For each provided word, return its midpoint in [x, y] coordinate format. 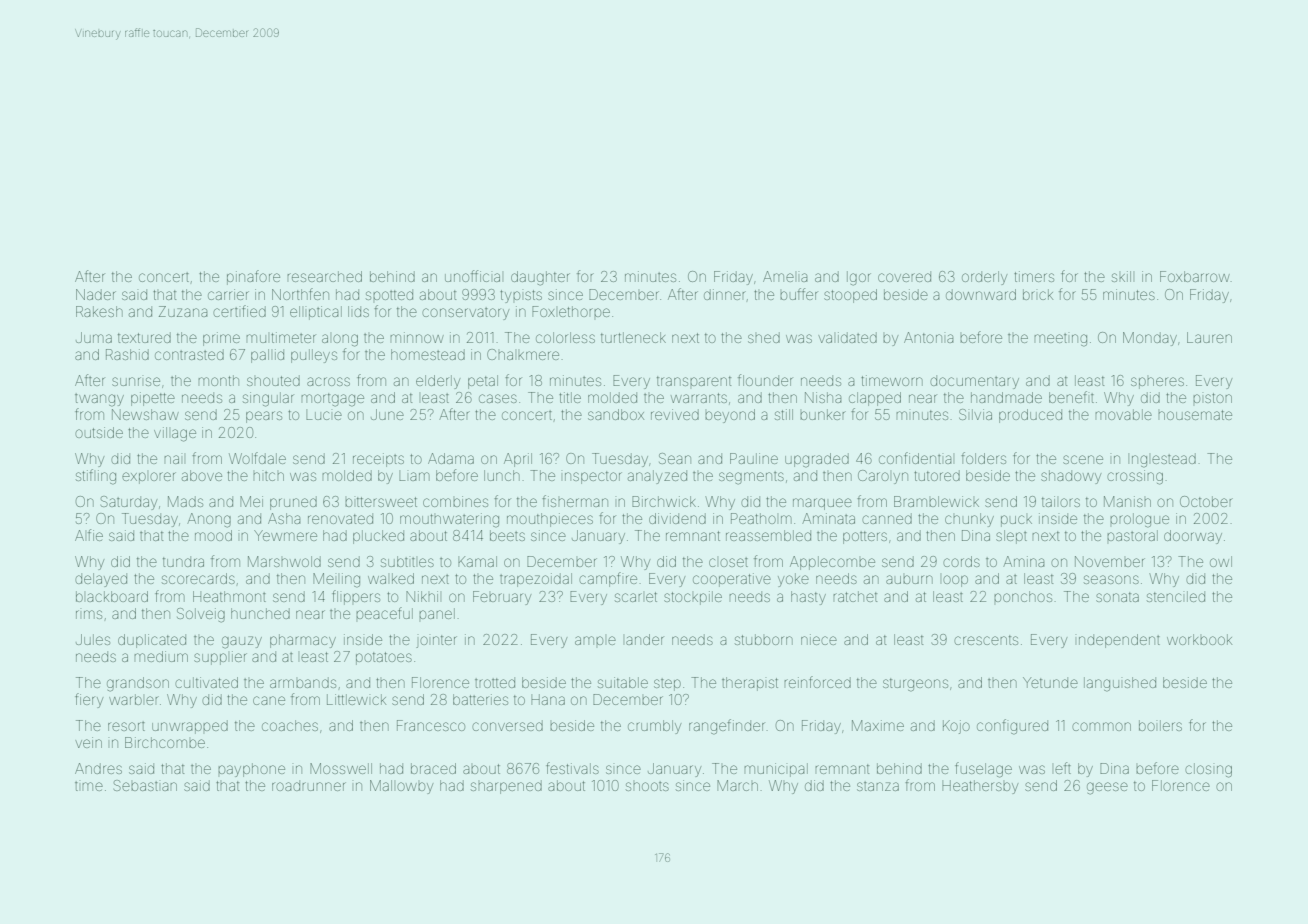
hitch [268, 476]
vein [88, 742]
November [1110, 561]
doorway [1193, 537]
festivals [572, 768]
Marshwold [284, 561]
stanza [878, 786]
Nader [96, 294]
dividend [677, 518]
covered [904, 276]
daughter [540, 278]
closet [728, 562]
